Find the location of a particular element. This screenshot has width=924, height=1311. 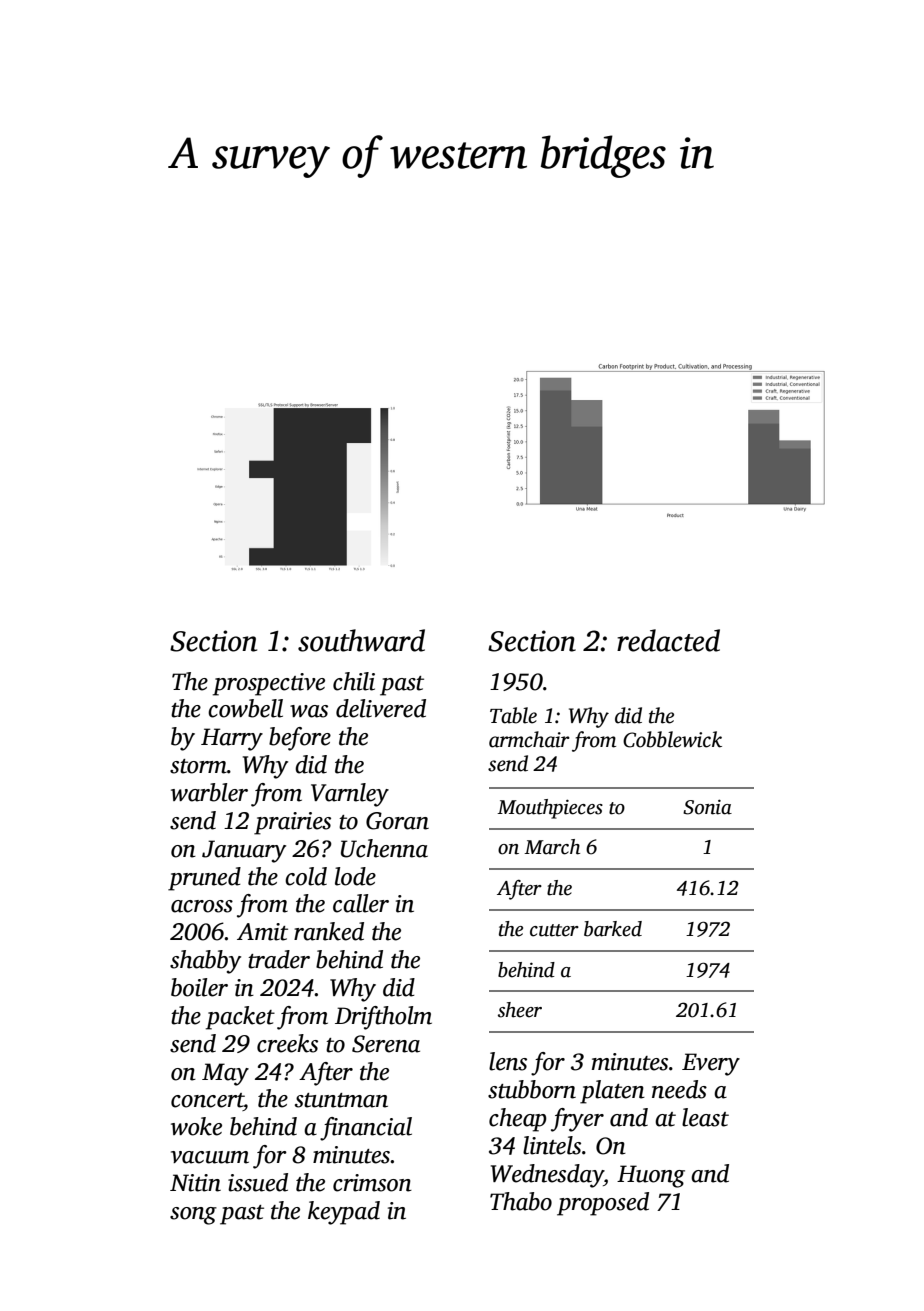

redacted is located at coordinates (668, 640).
